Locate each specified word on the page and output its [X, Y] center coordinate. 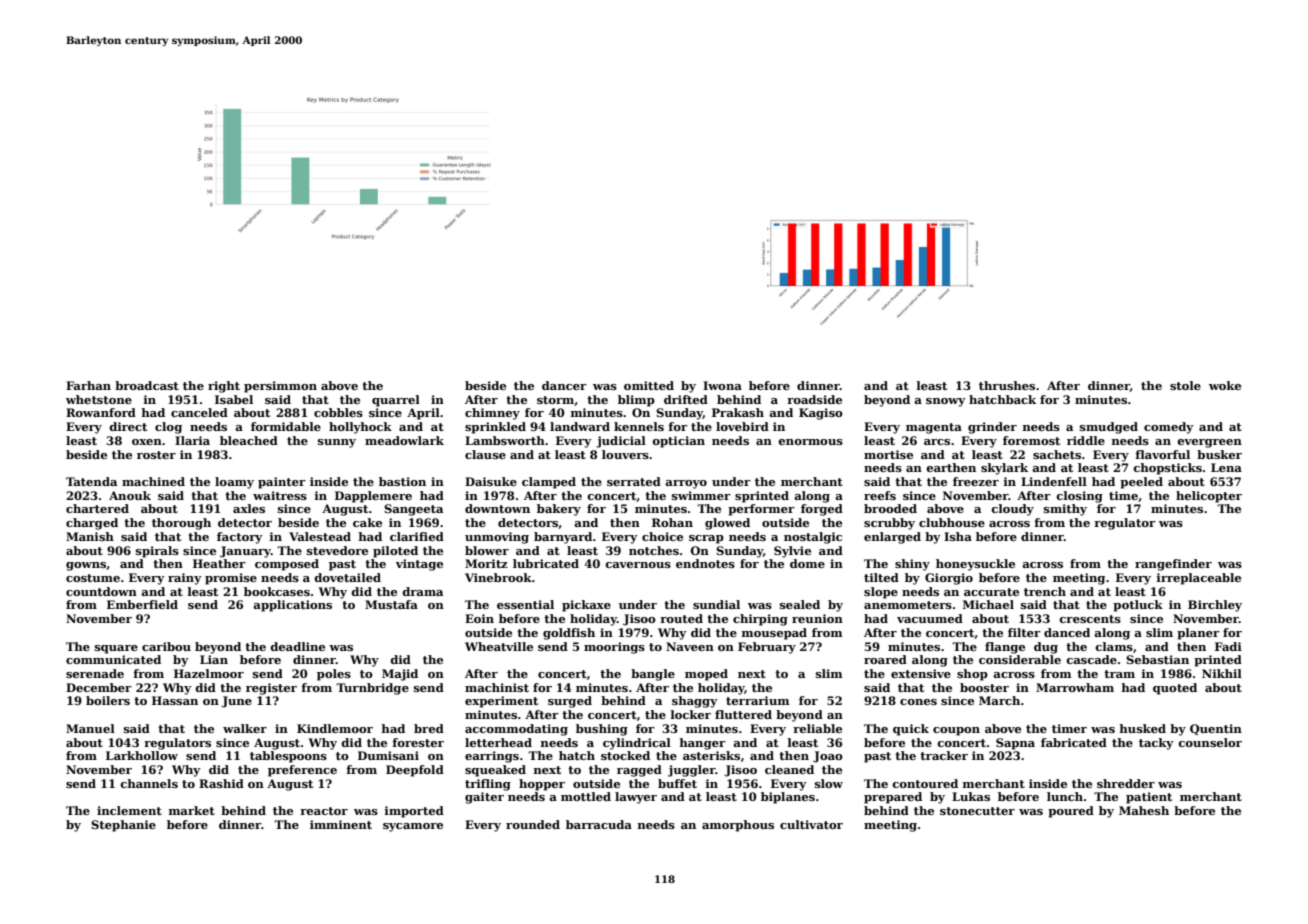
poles [334, 675]
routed [681, 618]
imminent [341, 824]
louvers [625, 454]
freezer [976, 481]
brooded [890, 508]
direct [128, 426]
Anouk [130, 495]
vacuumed [930, 618]
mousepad [774, 634]
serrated [634, 481]
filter [1024, 632]
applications [292, 606]
